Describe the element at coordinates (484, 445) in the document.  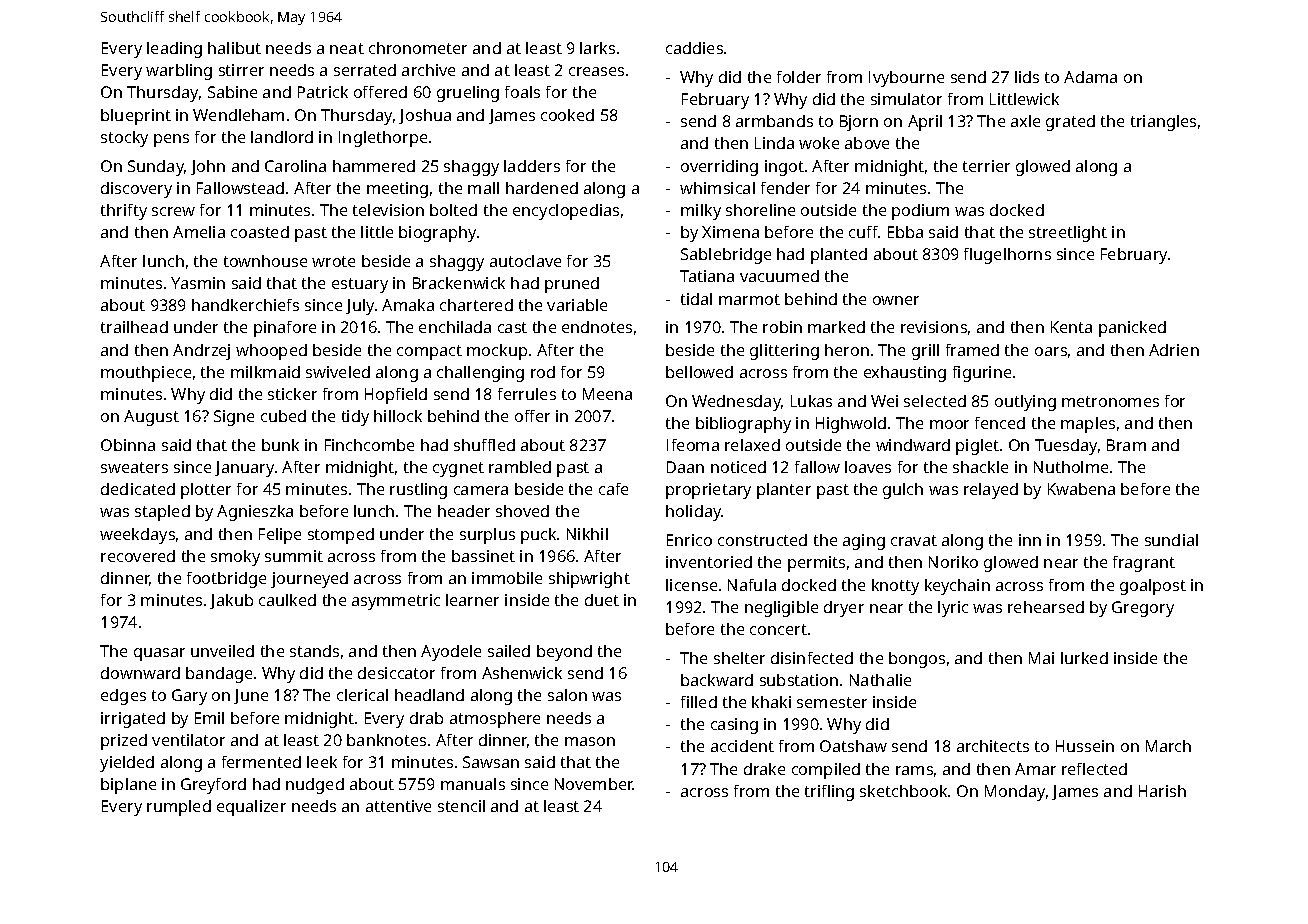
I see `shuffled` at that location.
